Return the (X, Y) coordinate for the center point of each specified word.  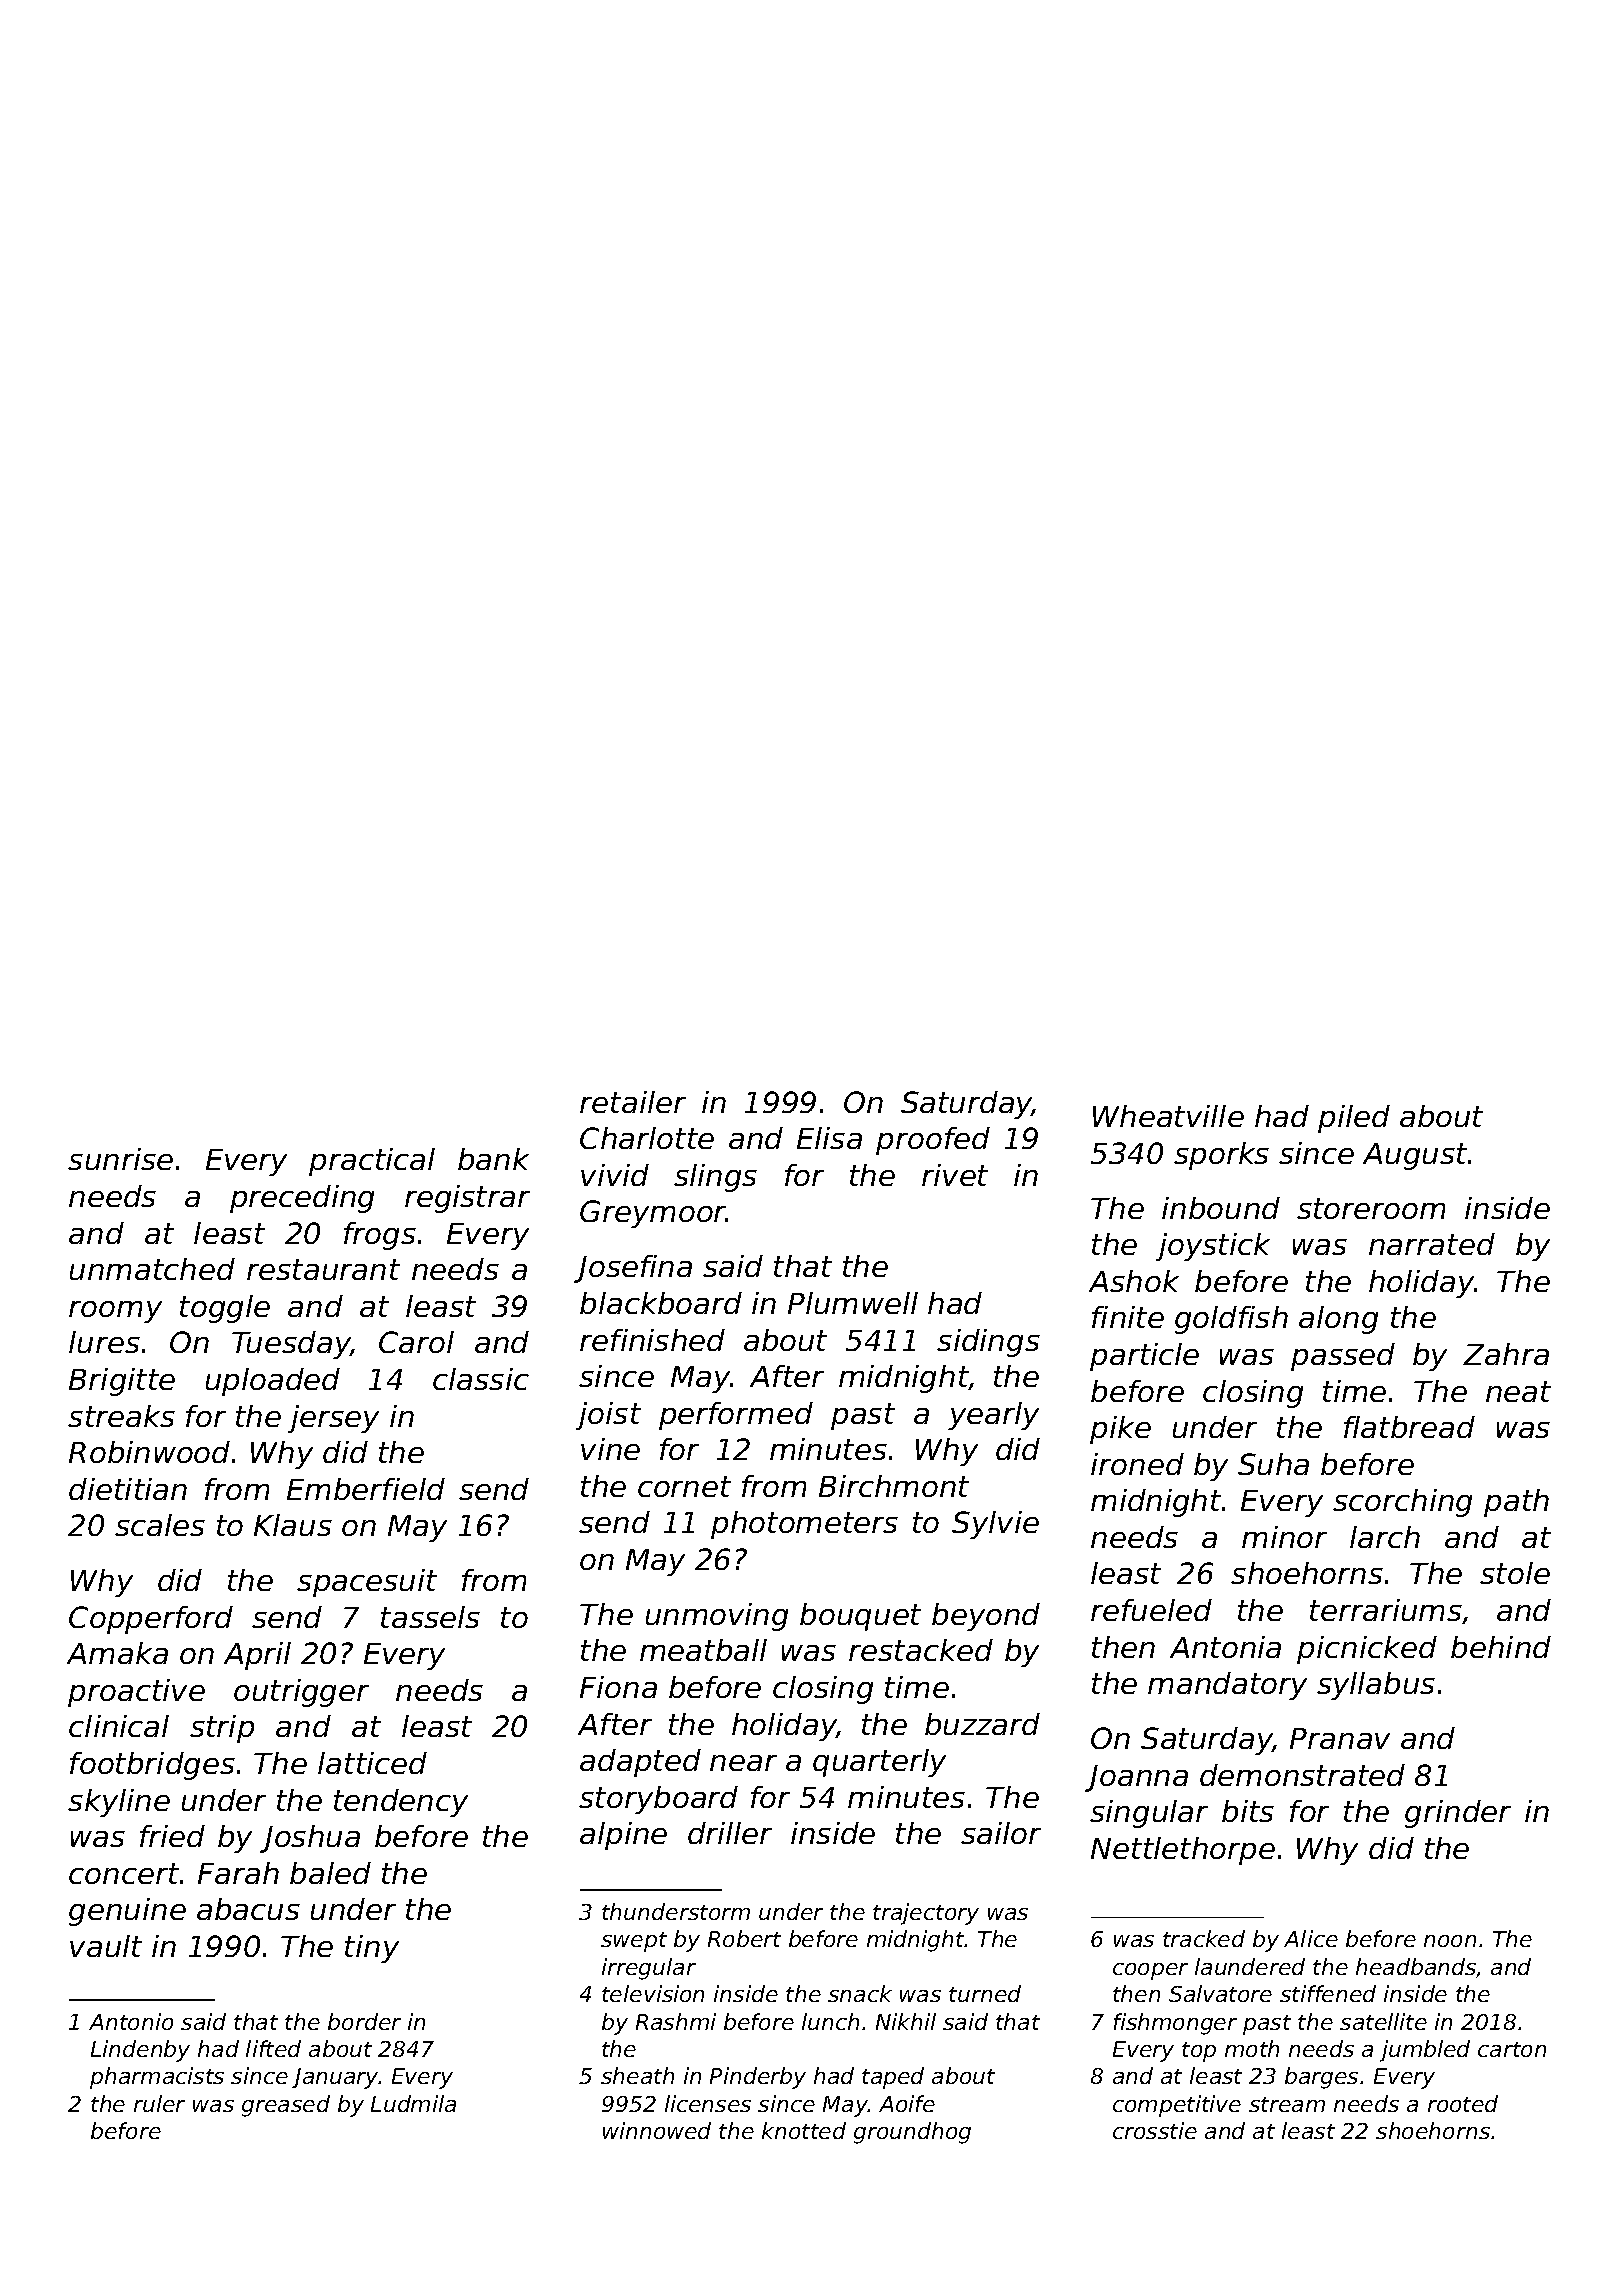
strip (222, 1729)
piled (1354, 1119)
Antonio (131, 2021)
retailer (633, 1102)
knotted (804, 2130)
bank (493, 1159)
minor (1284, 1537)
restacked (921, 1650)
